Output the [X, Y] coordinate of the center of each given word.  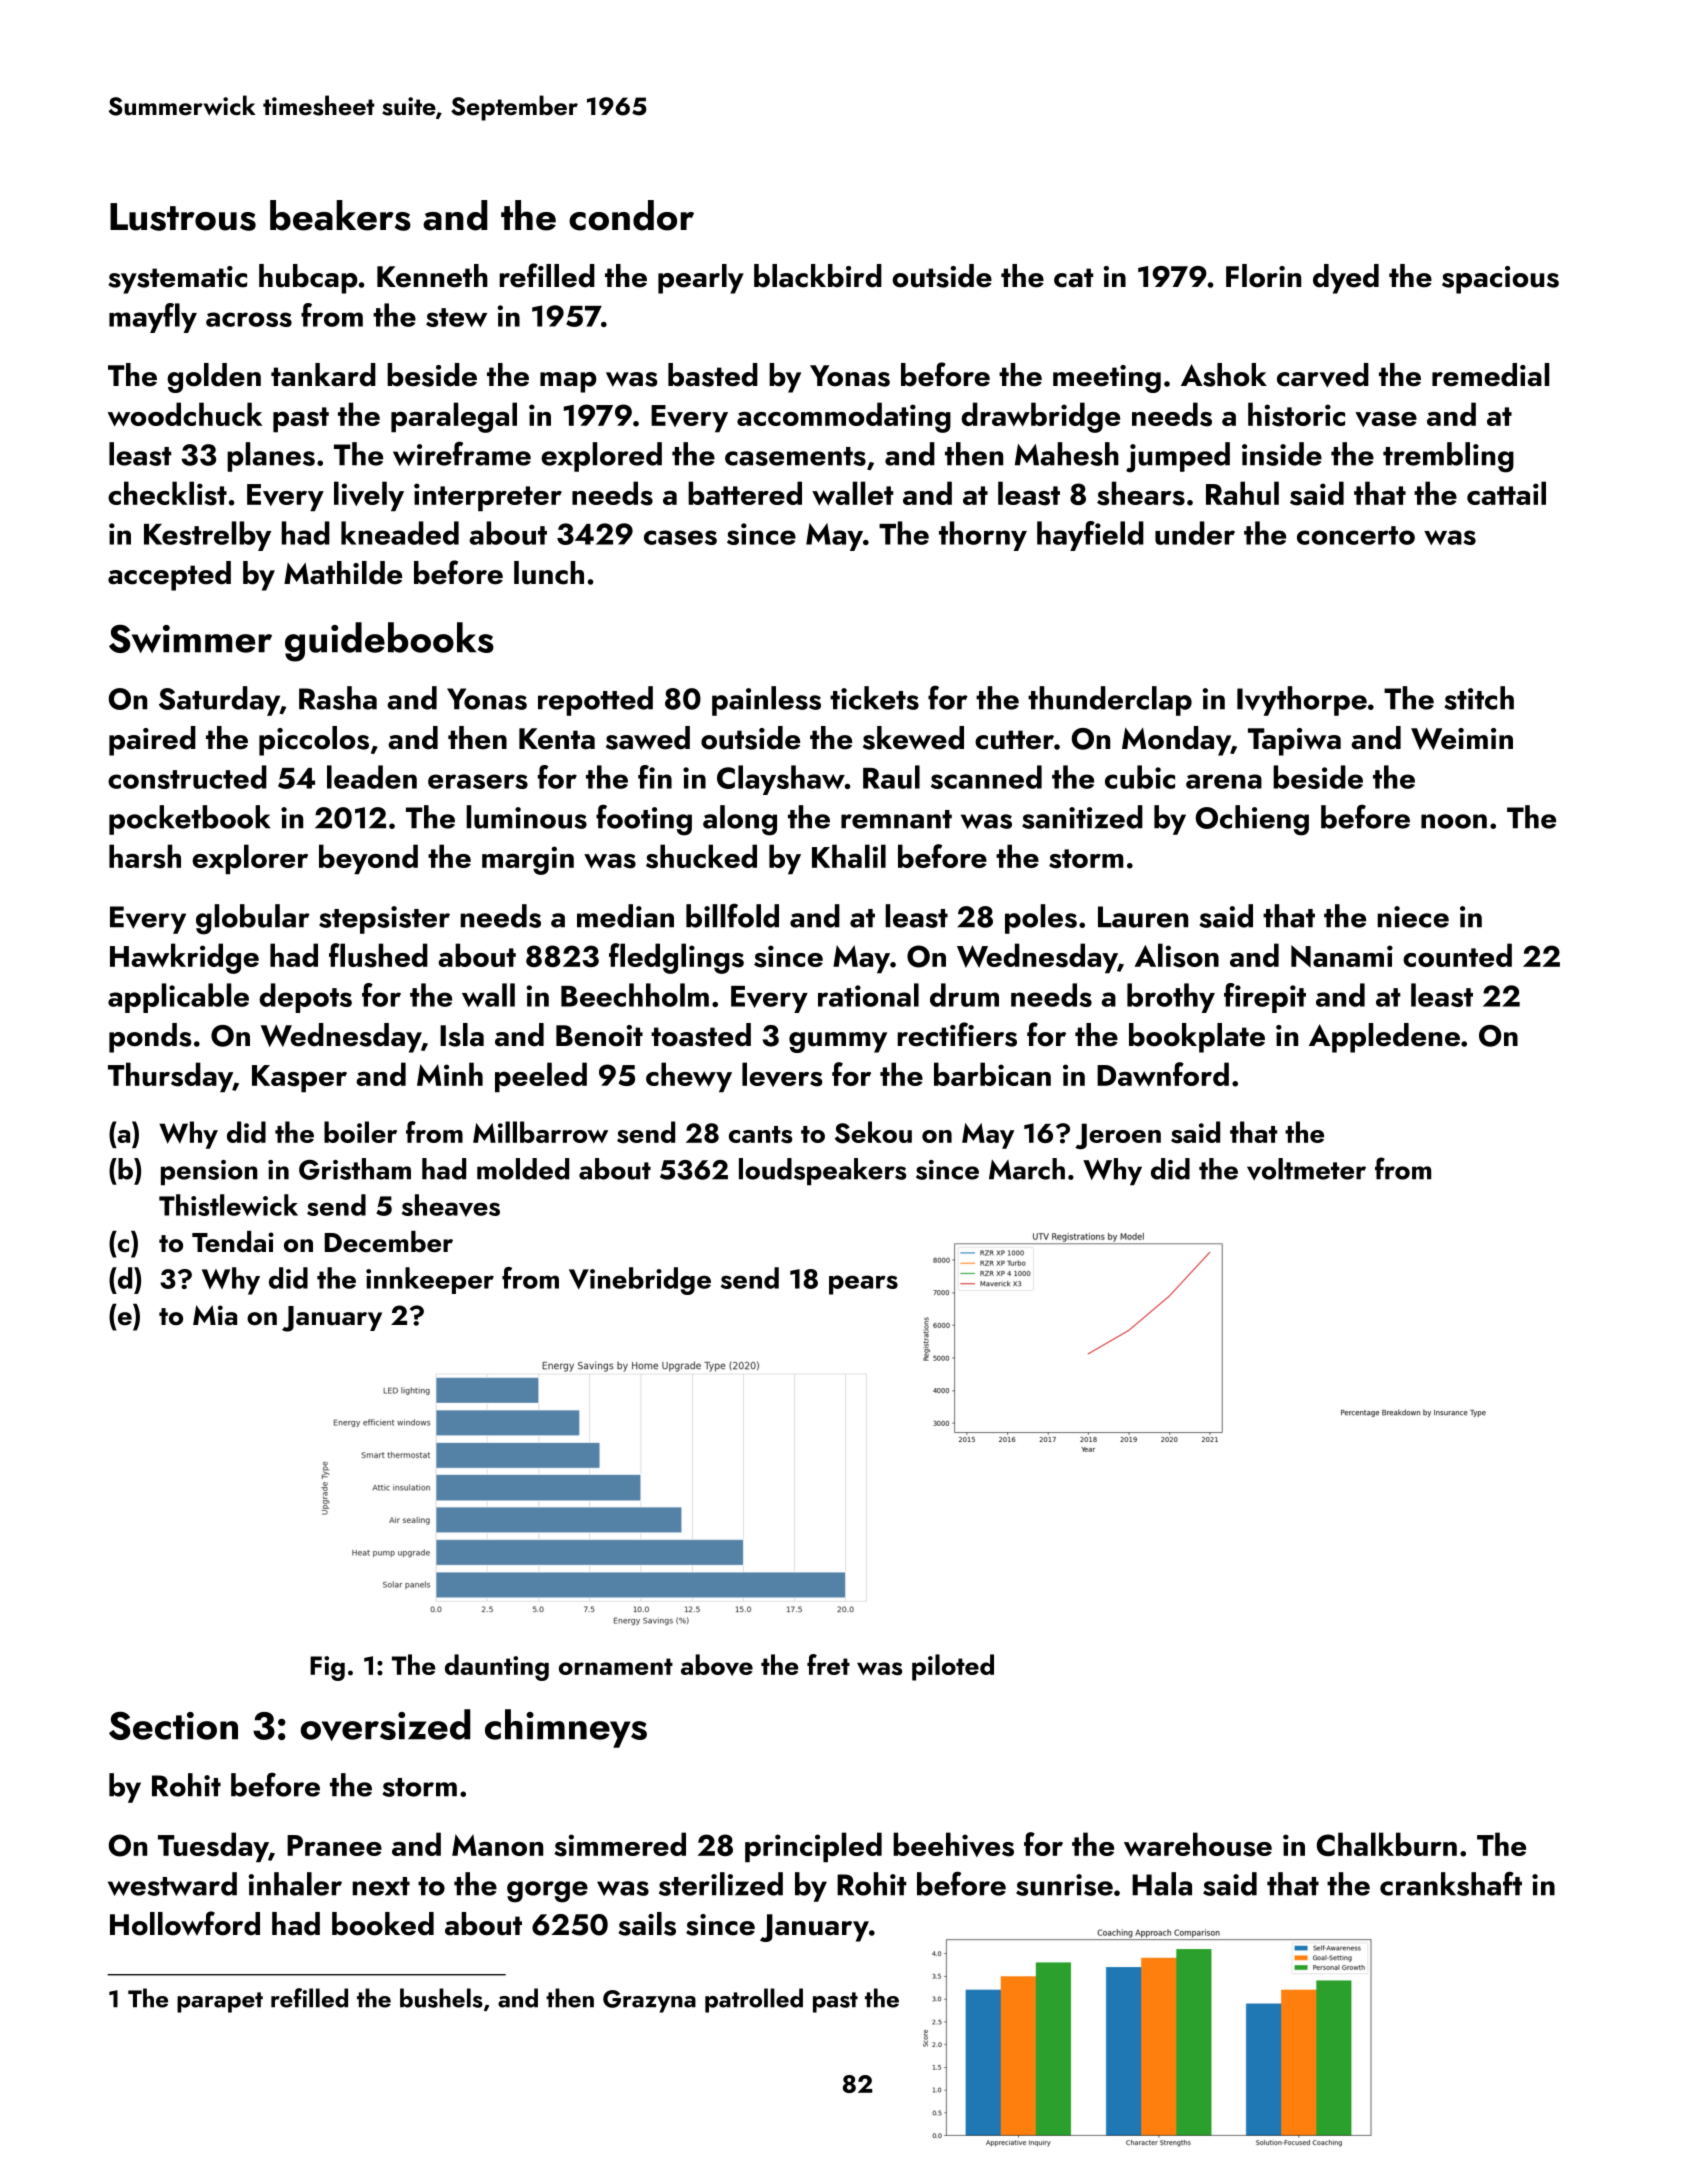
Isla [462, 1035]
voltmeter [1306, 1169]
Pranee [334, 1845]
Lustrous [183, 217]
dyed [1346, 279]
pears [863, 1285]
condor [631, 215]
